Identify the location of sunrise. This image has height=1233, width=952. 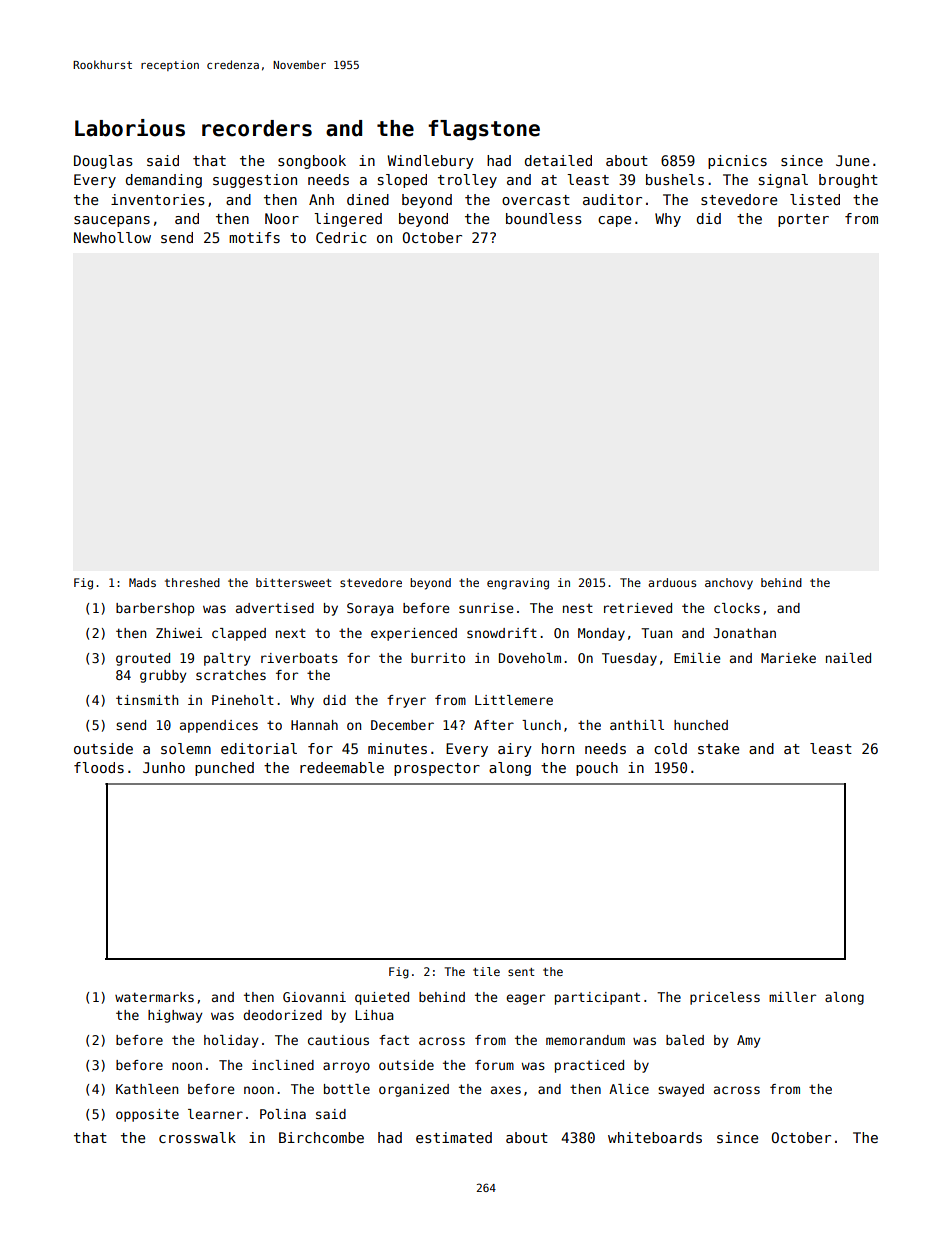
(486, 608).
